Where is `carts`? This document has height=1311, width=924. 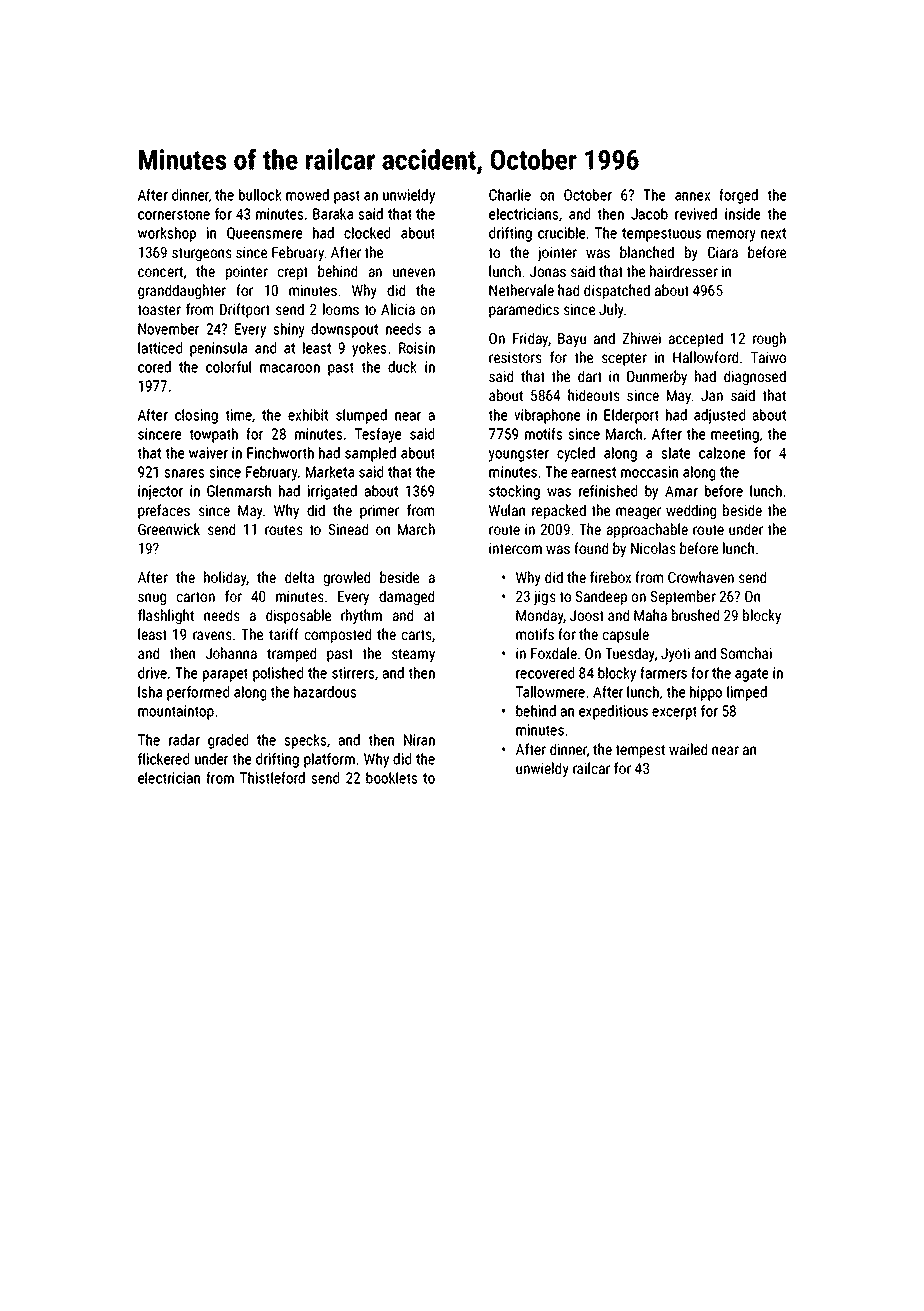
carts is located at coordinates (416, 635).
